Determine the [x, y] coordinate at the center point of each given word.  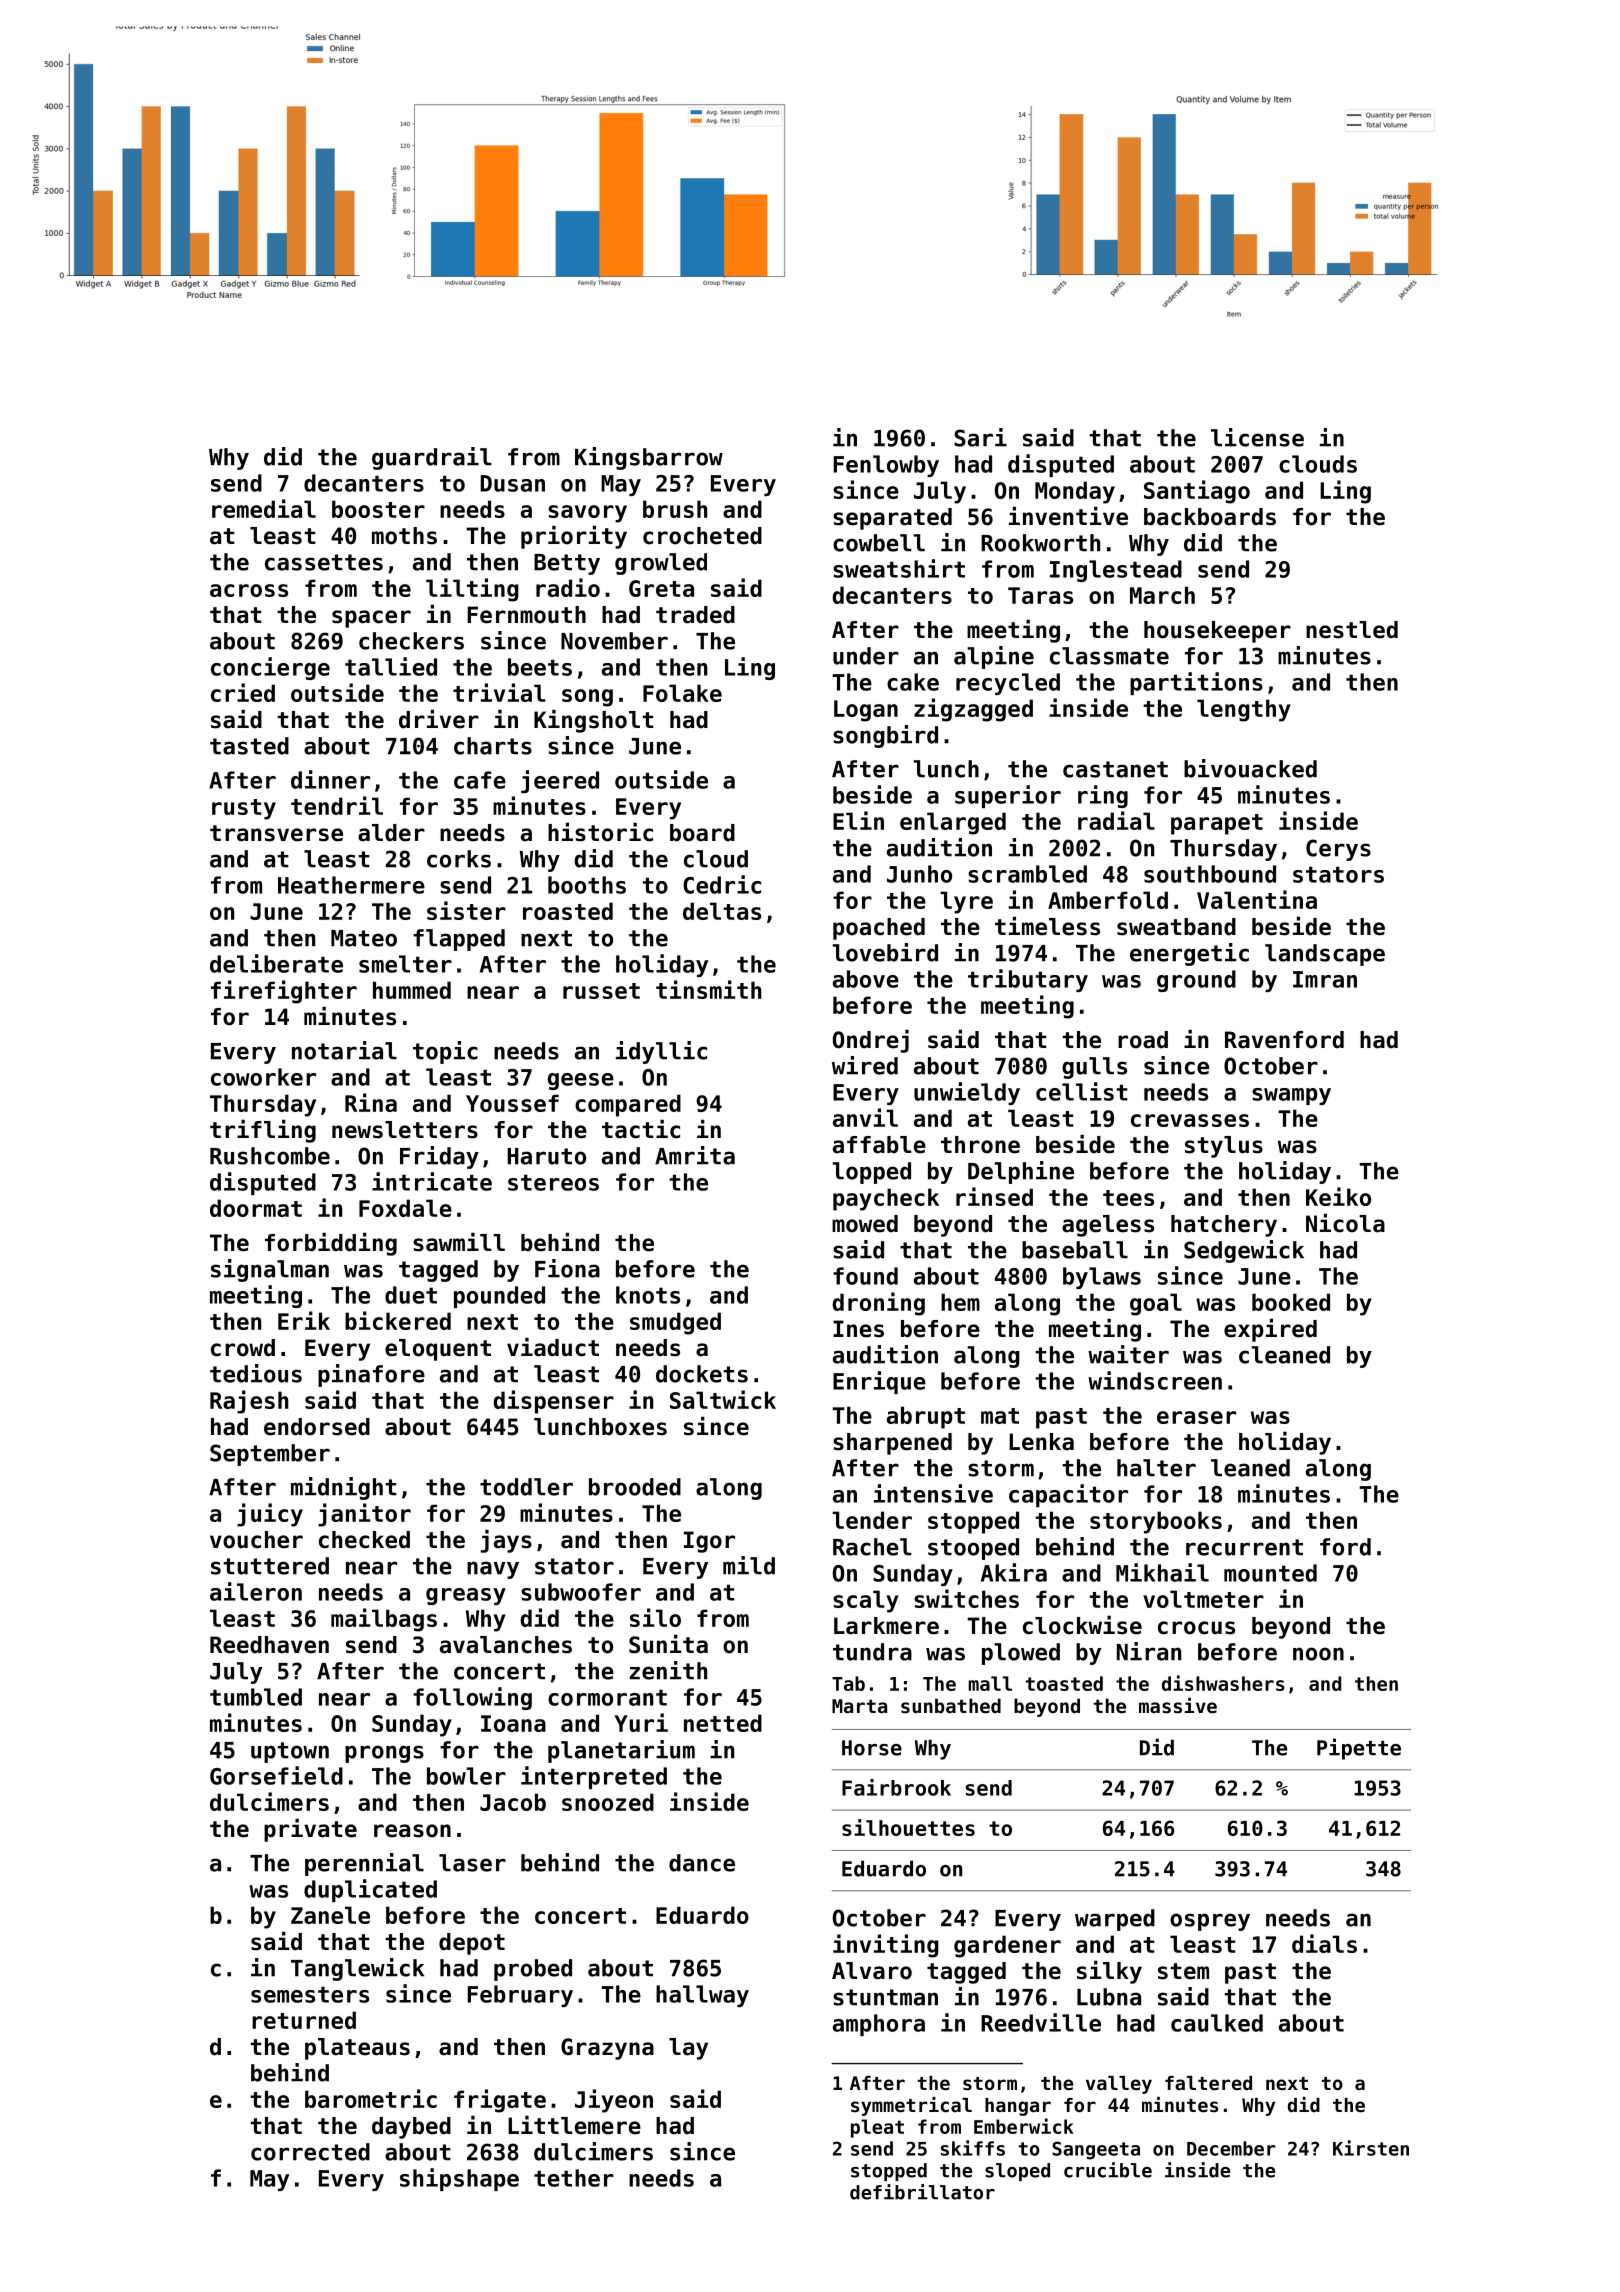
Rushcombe [270, 1156]
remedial [264, 508]
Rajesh [249, 1402]
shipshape [459, 2179]
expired [1270, 1330]
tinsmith [708, 989]
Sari [980, 437]
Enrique [879, 1382]
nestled [1352, 630]
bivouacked [1250, 768]
